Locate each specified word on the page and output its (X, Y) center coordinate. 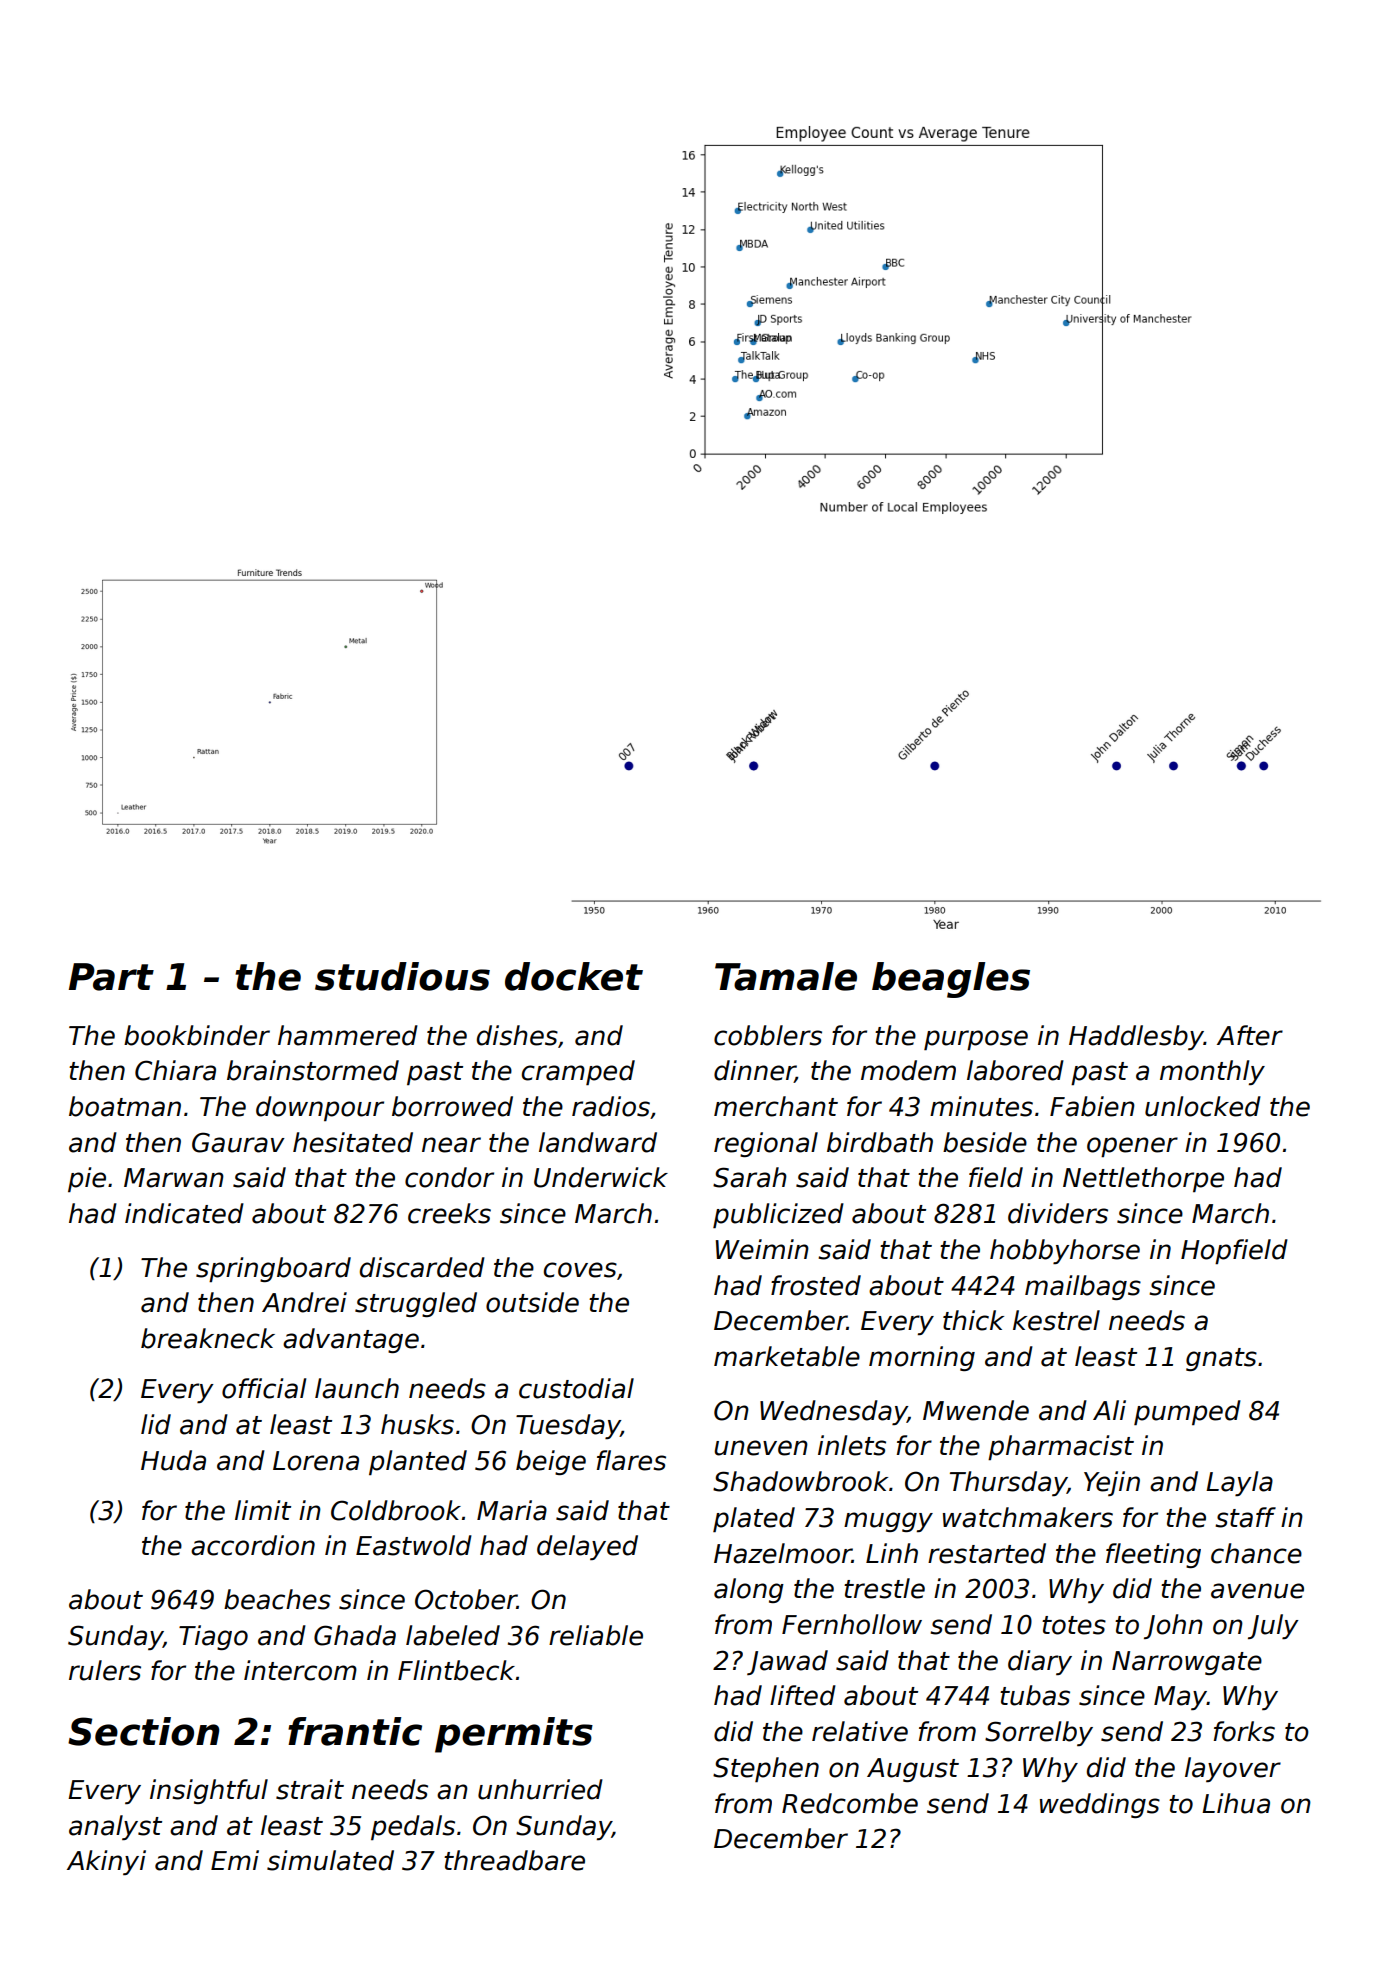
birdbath (880, 1142)
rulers (105, 1670)
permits (514, 1735)
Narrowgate (1187, 1663)
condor (449, 1177)
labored (1015, 1070)
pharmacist (1061, 1447)
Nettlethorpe (1143, 1179)
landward (598, 1142)
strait (310, 1789)
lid (156, 1424)
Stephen (766, 1770)
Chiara (175, 1070)
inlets (852, 1445)
